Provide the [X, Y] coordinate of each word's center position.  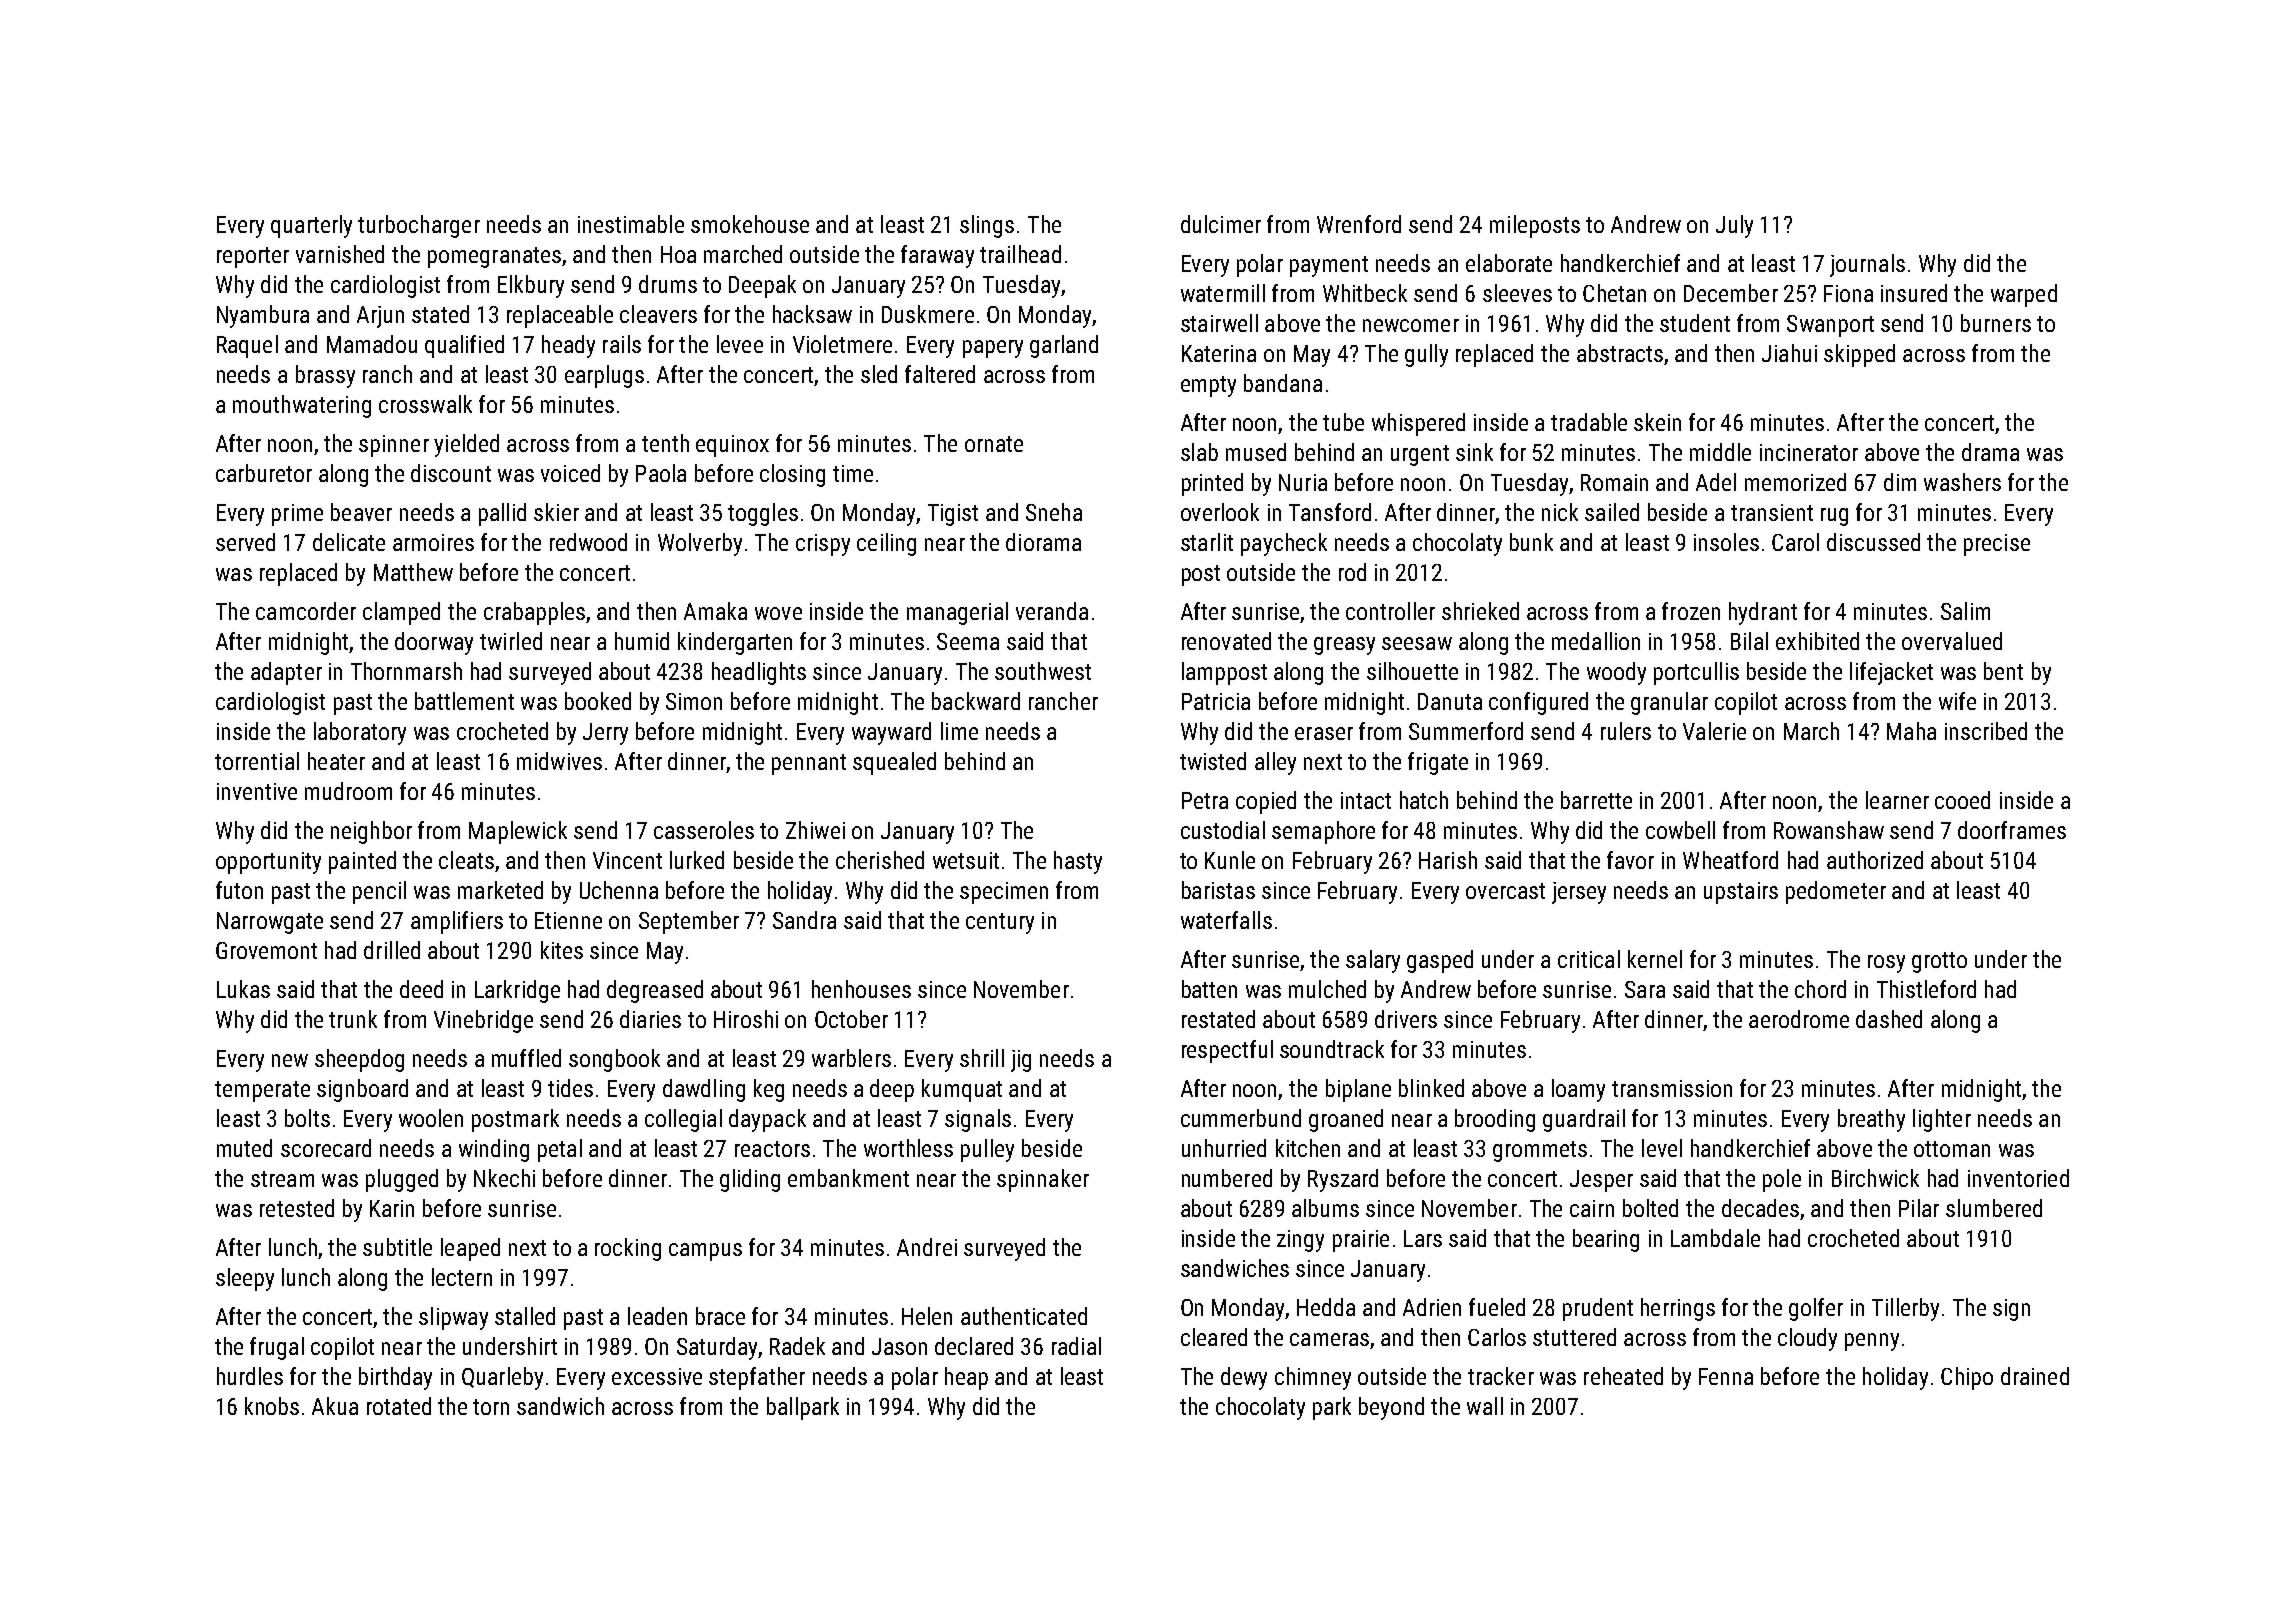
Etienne [568, 920]
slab [1199, 452]
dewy [1244, 1378]
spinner [394, 446]
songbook [614, 1060]
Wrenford [1359, 224]
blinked [1431, 1088]
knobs [272, 1406]
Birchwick [1875, 1178]
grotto [1939, 962]
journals [1867, 265]
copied [1266, 802]
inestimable [631, 224]
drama [1990, 452]
